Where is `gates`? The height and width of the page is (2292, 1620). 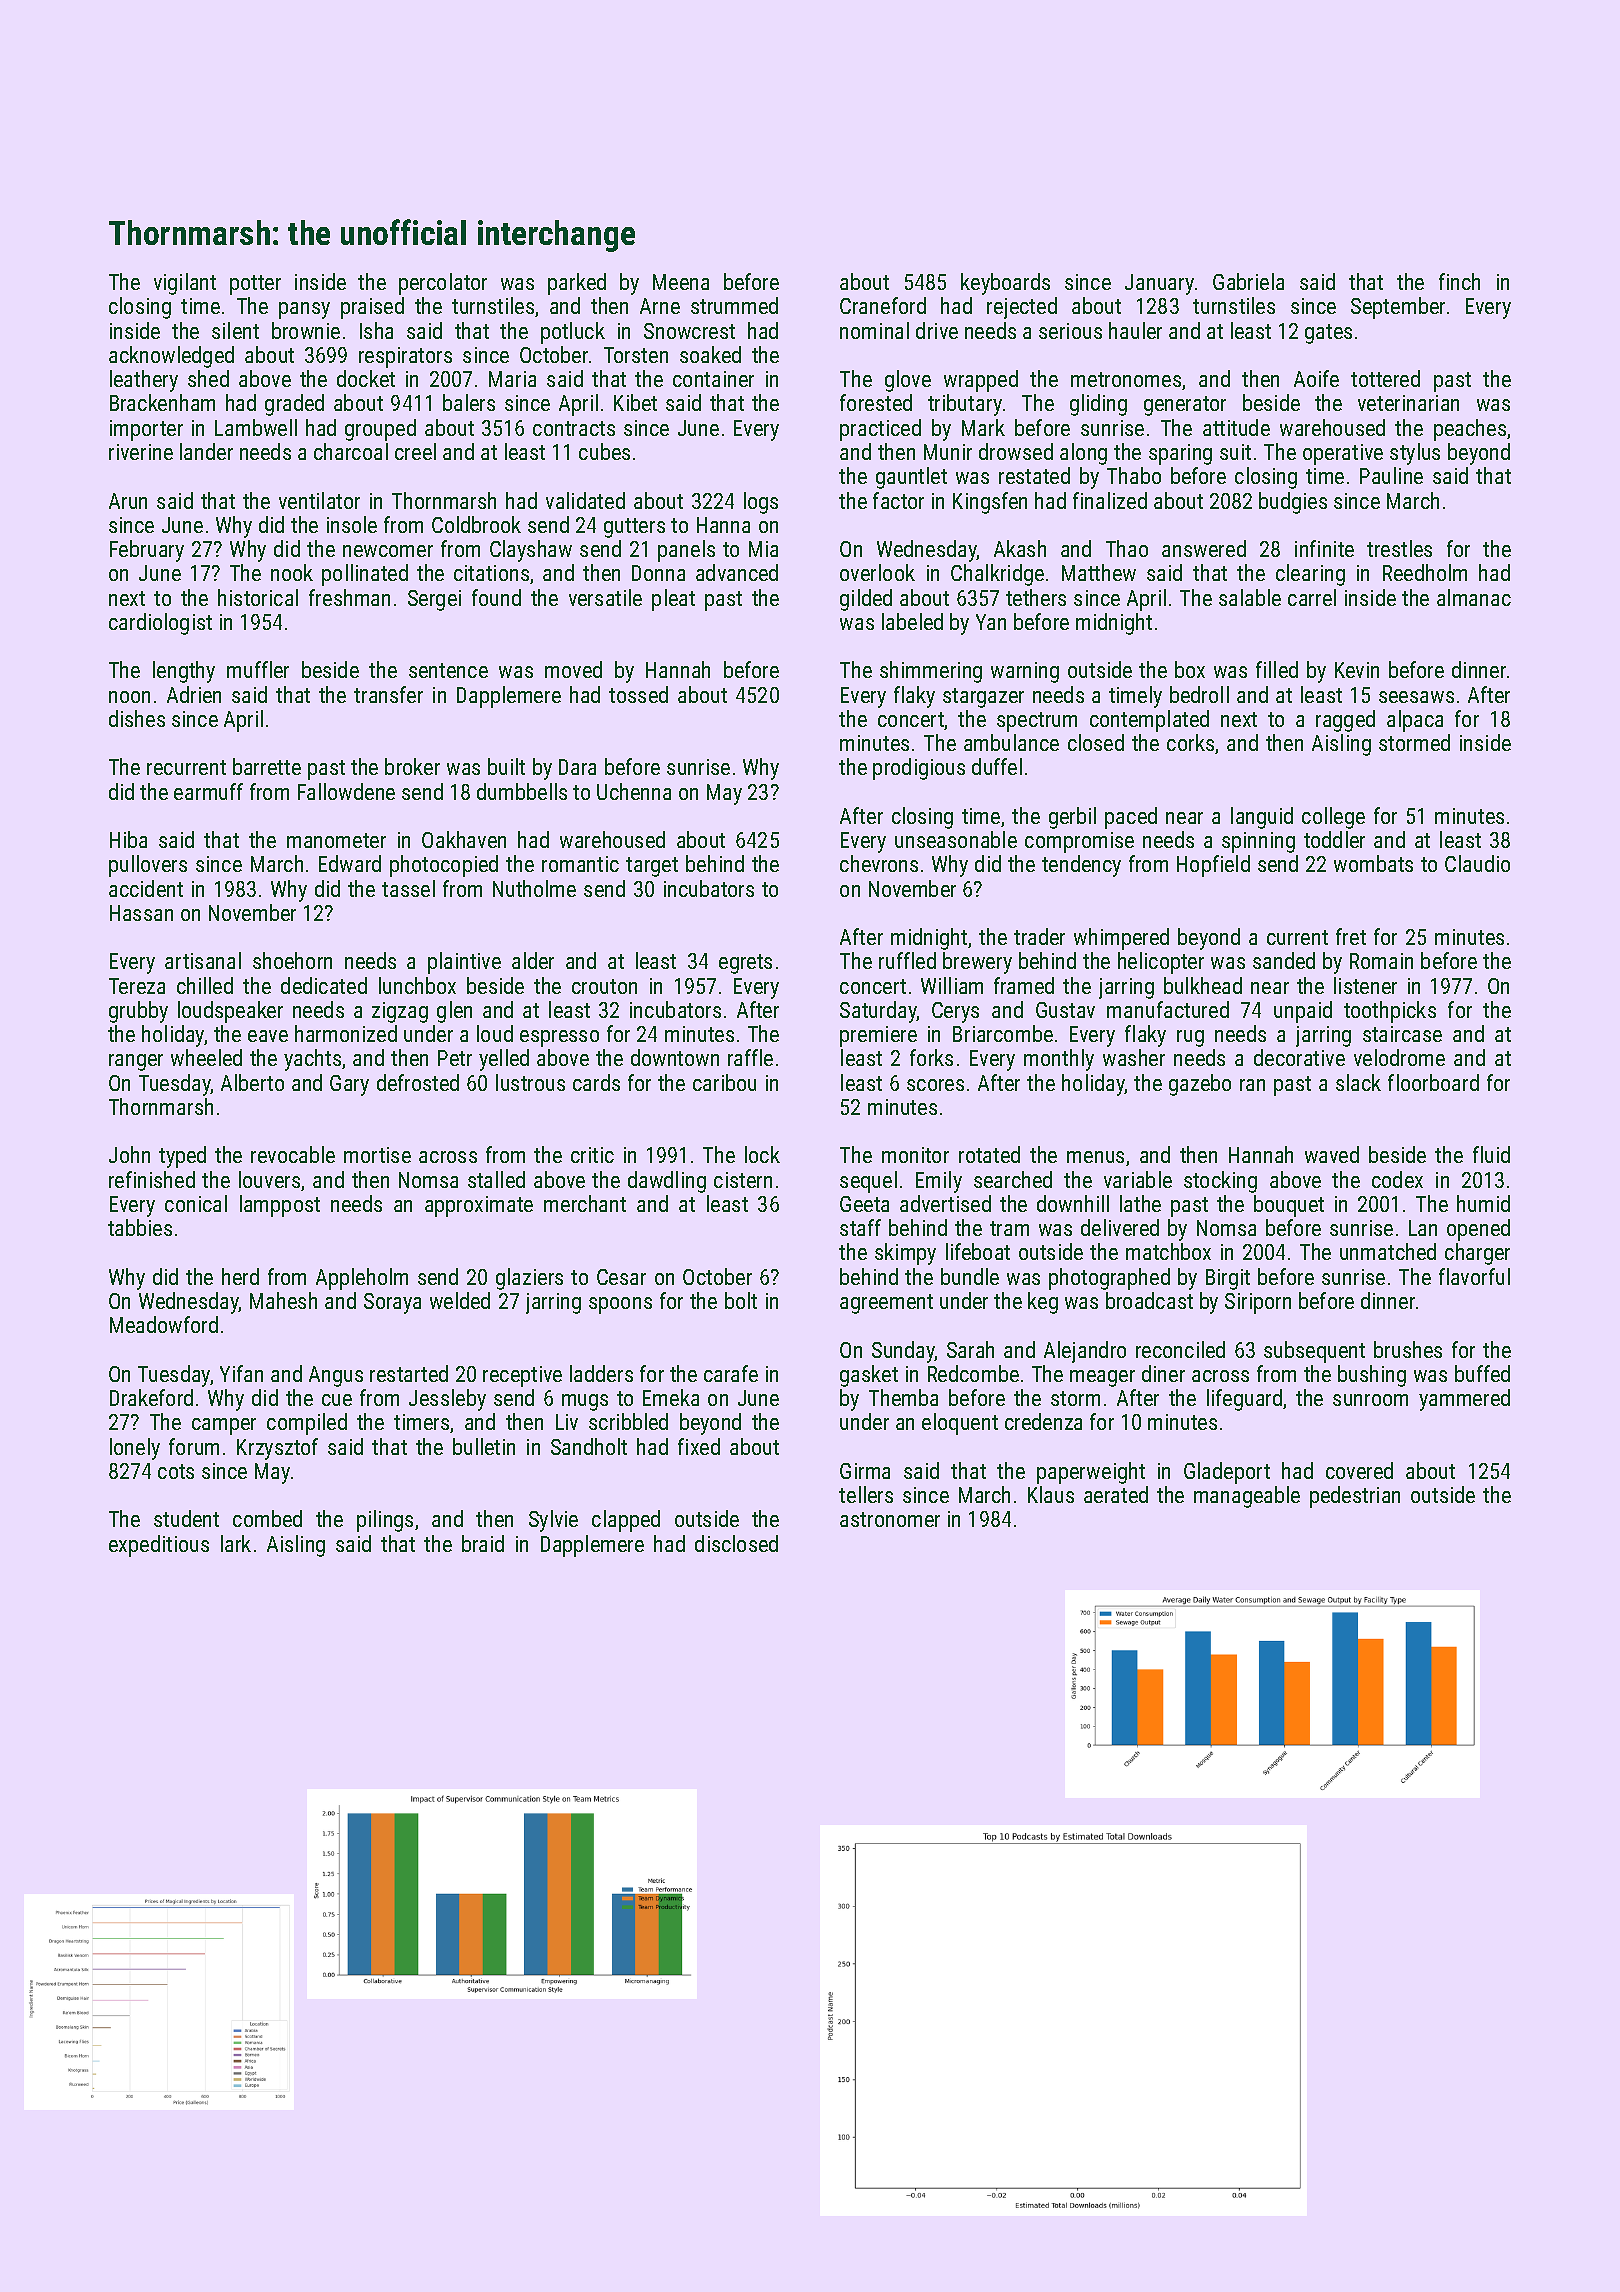 gates is located at coordinates (1328, 334).
